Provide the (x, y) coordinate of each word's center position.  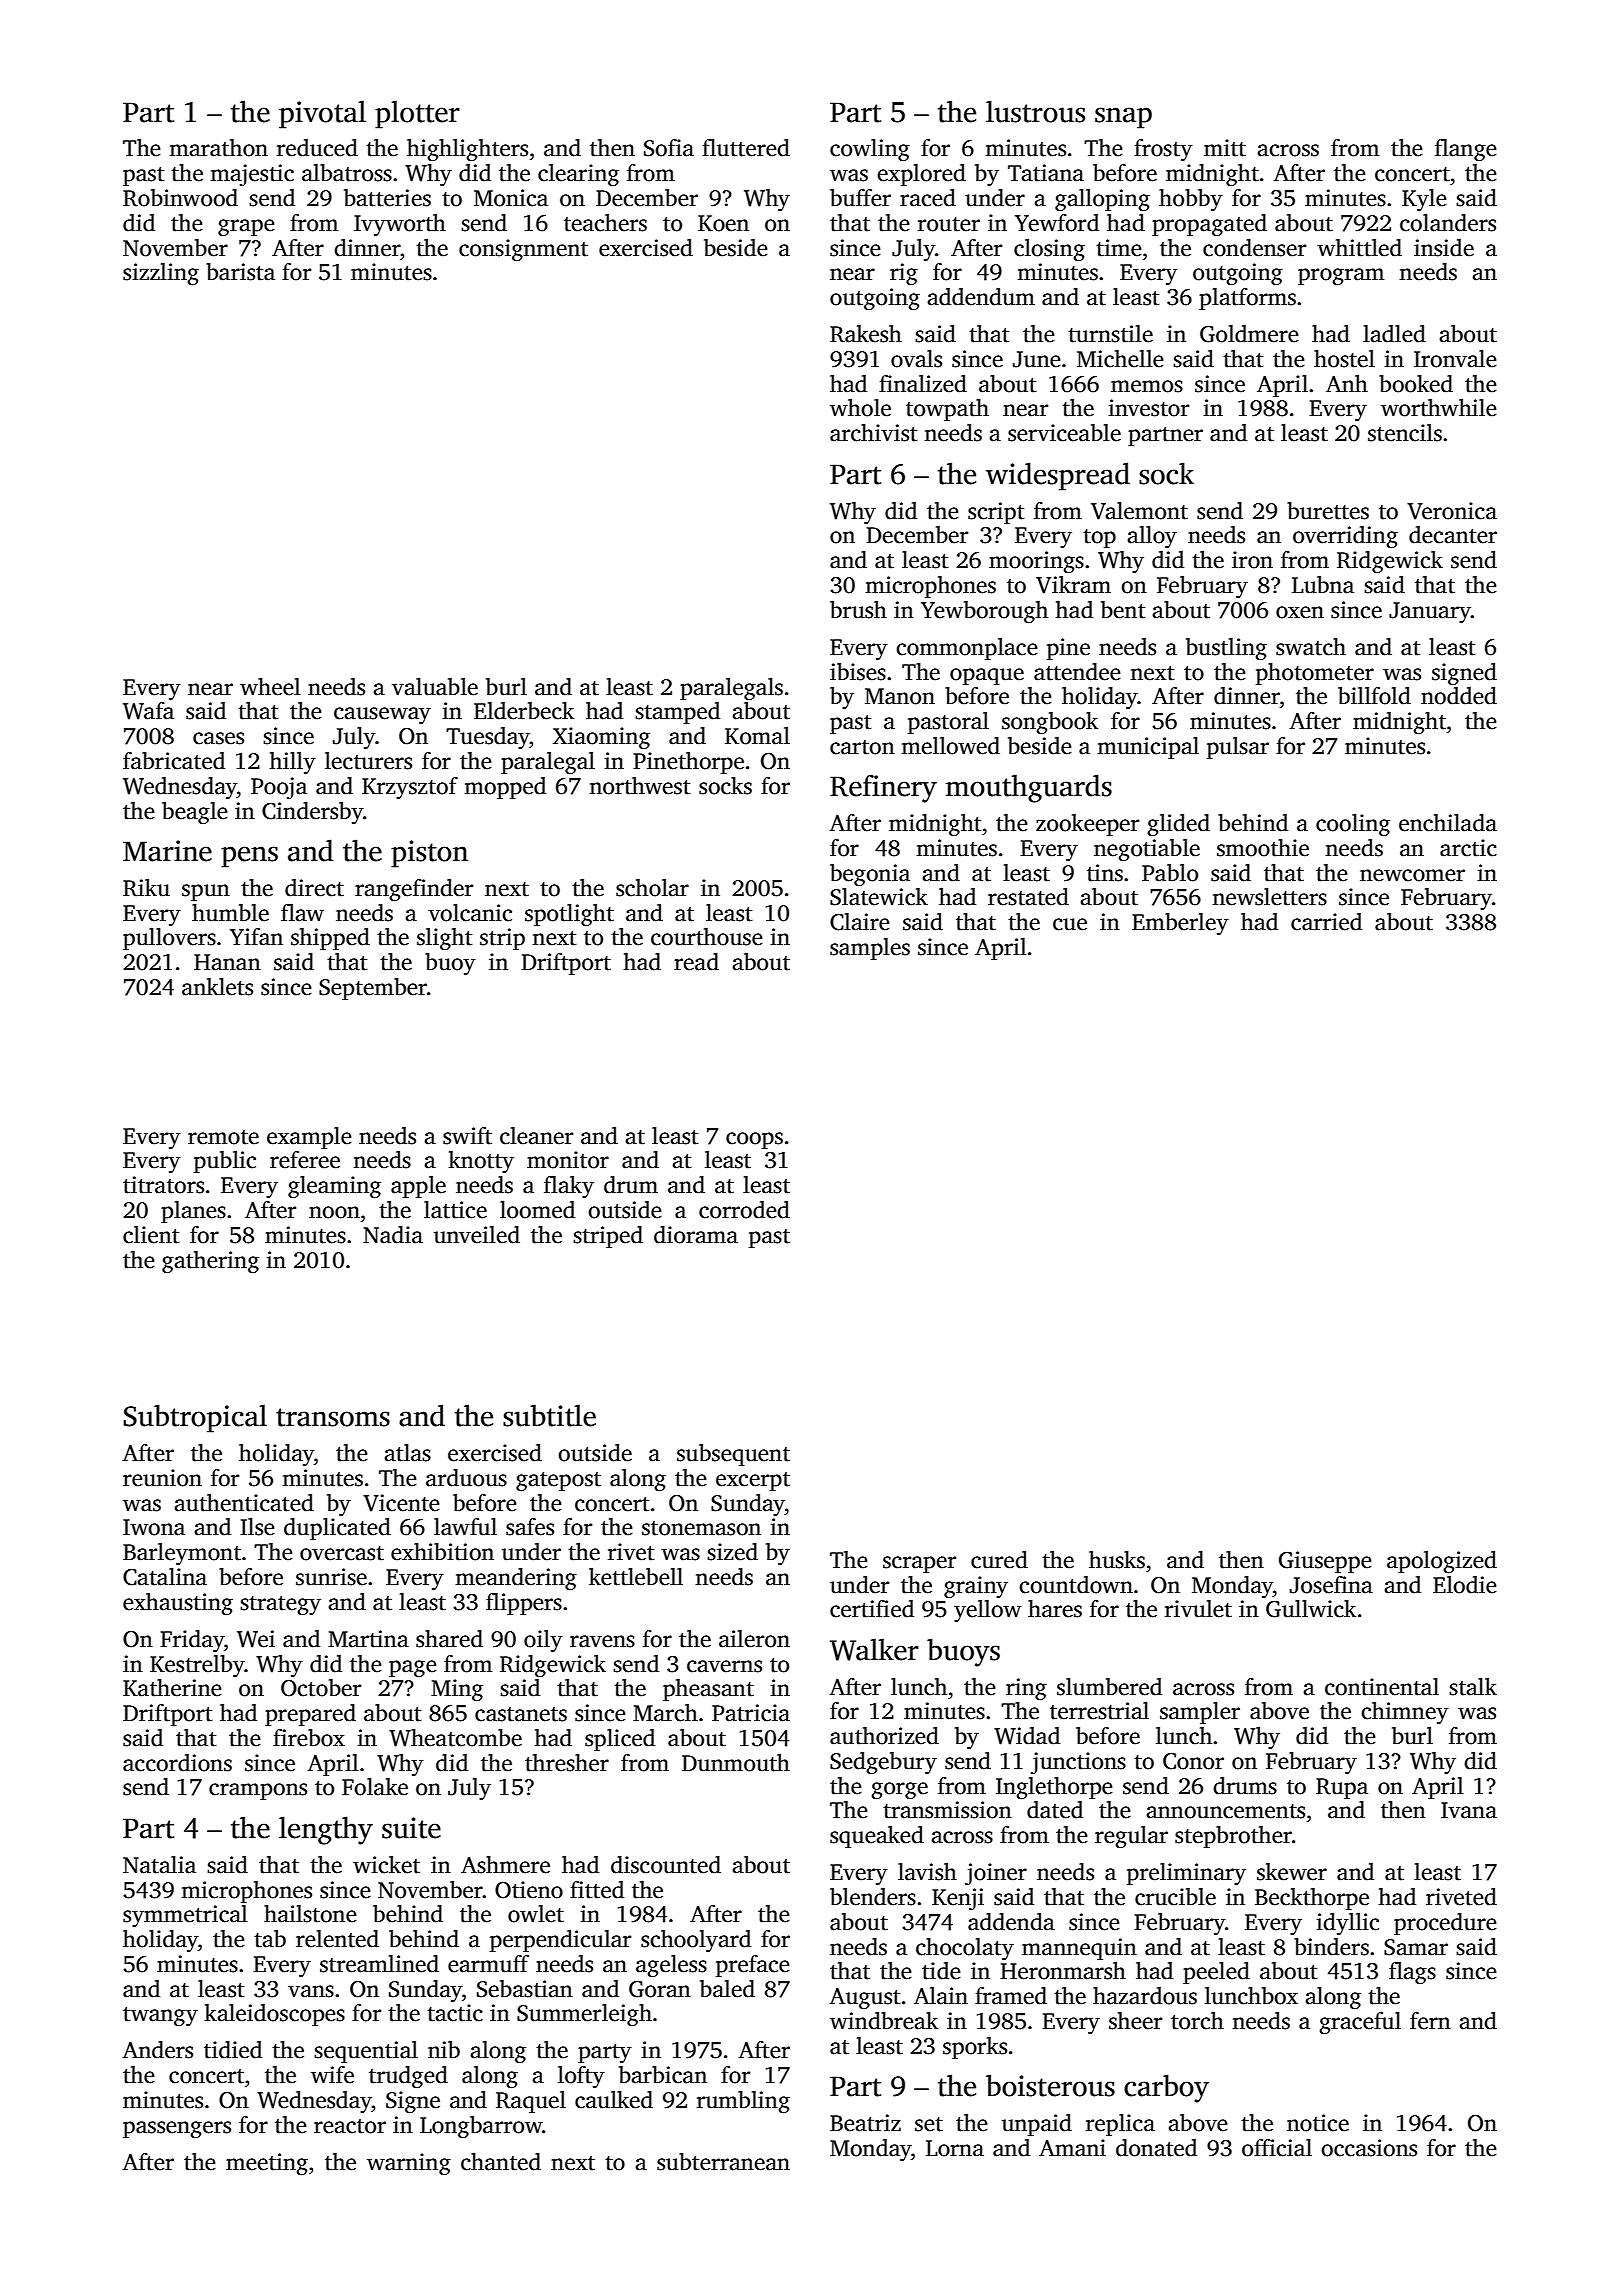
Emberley (1180, 924)
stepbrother (1233, 1837)
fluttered (746, 148)
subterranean (723, 2162)
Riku (146, 888)
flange (1466, 150)
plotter (417, 114)
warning (409, 2164)
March (665, 1713)
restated (1028, 897)
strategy (280, 1605)
